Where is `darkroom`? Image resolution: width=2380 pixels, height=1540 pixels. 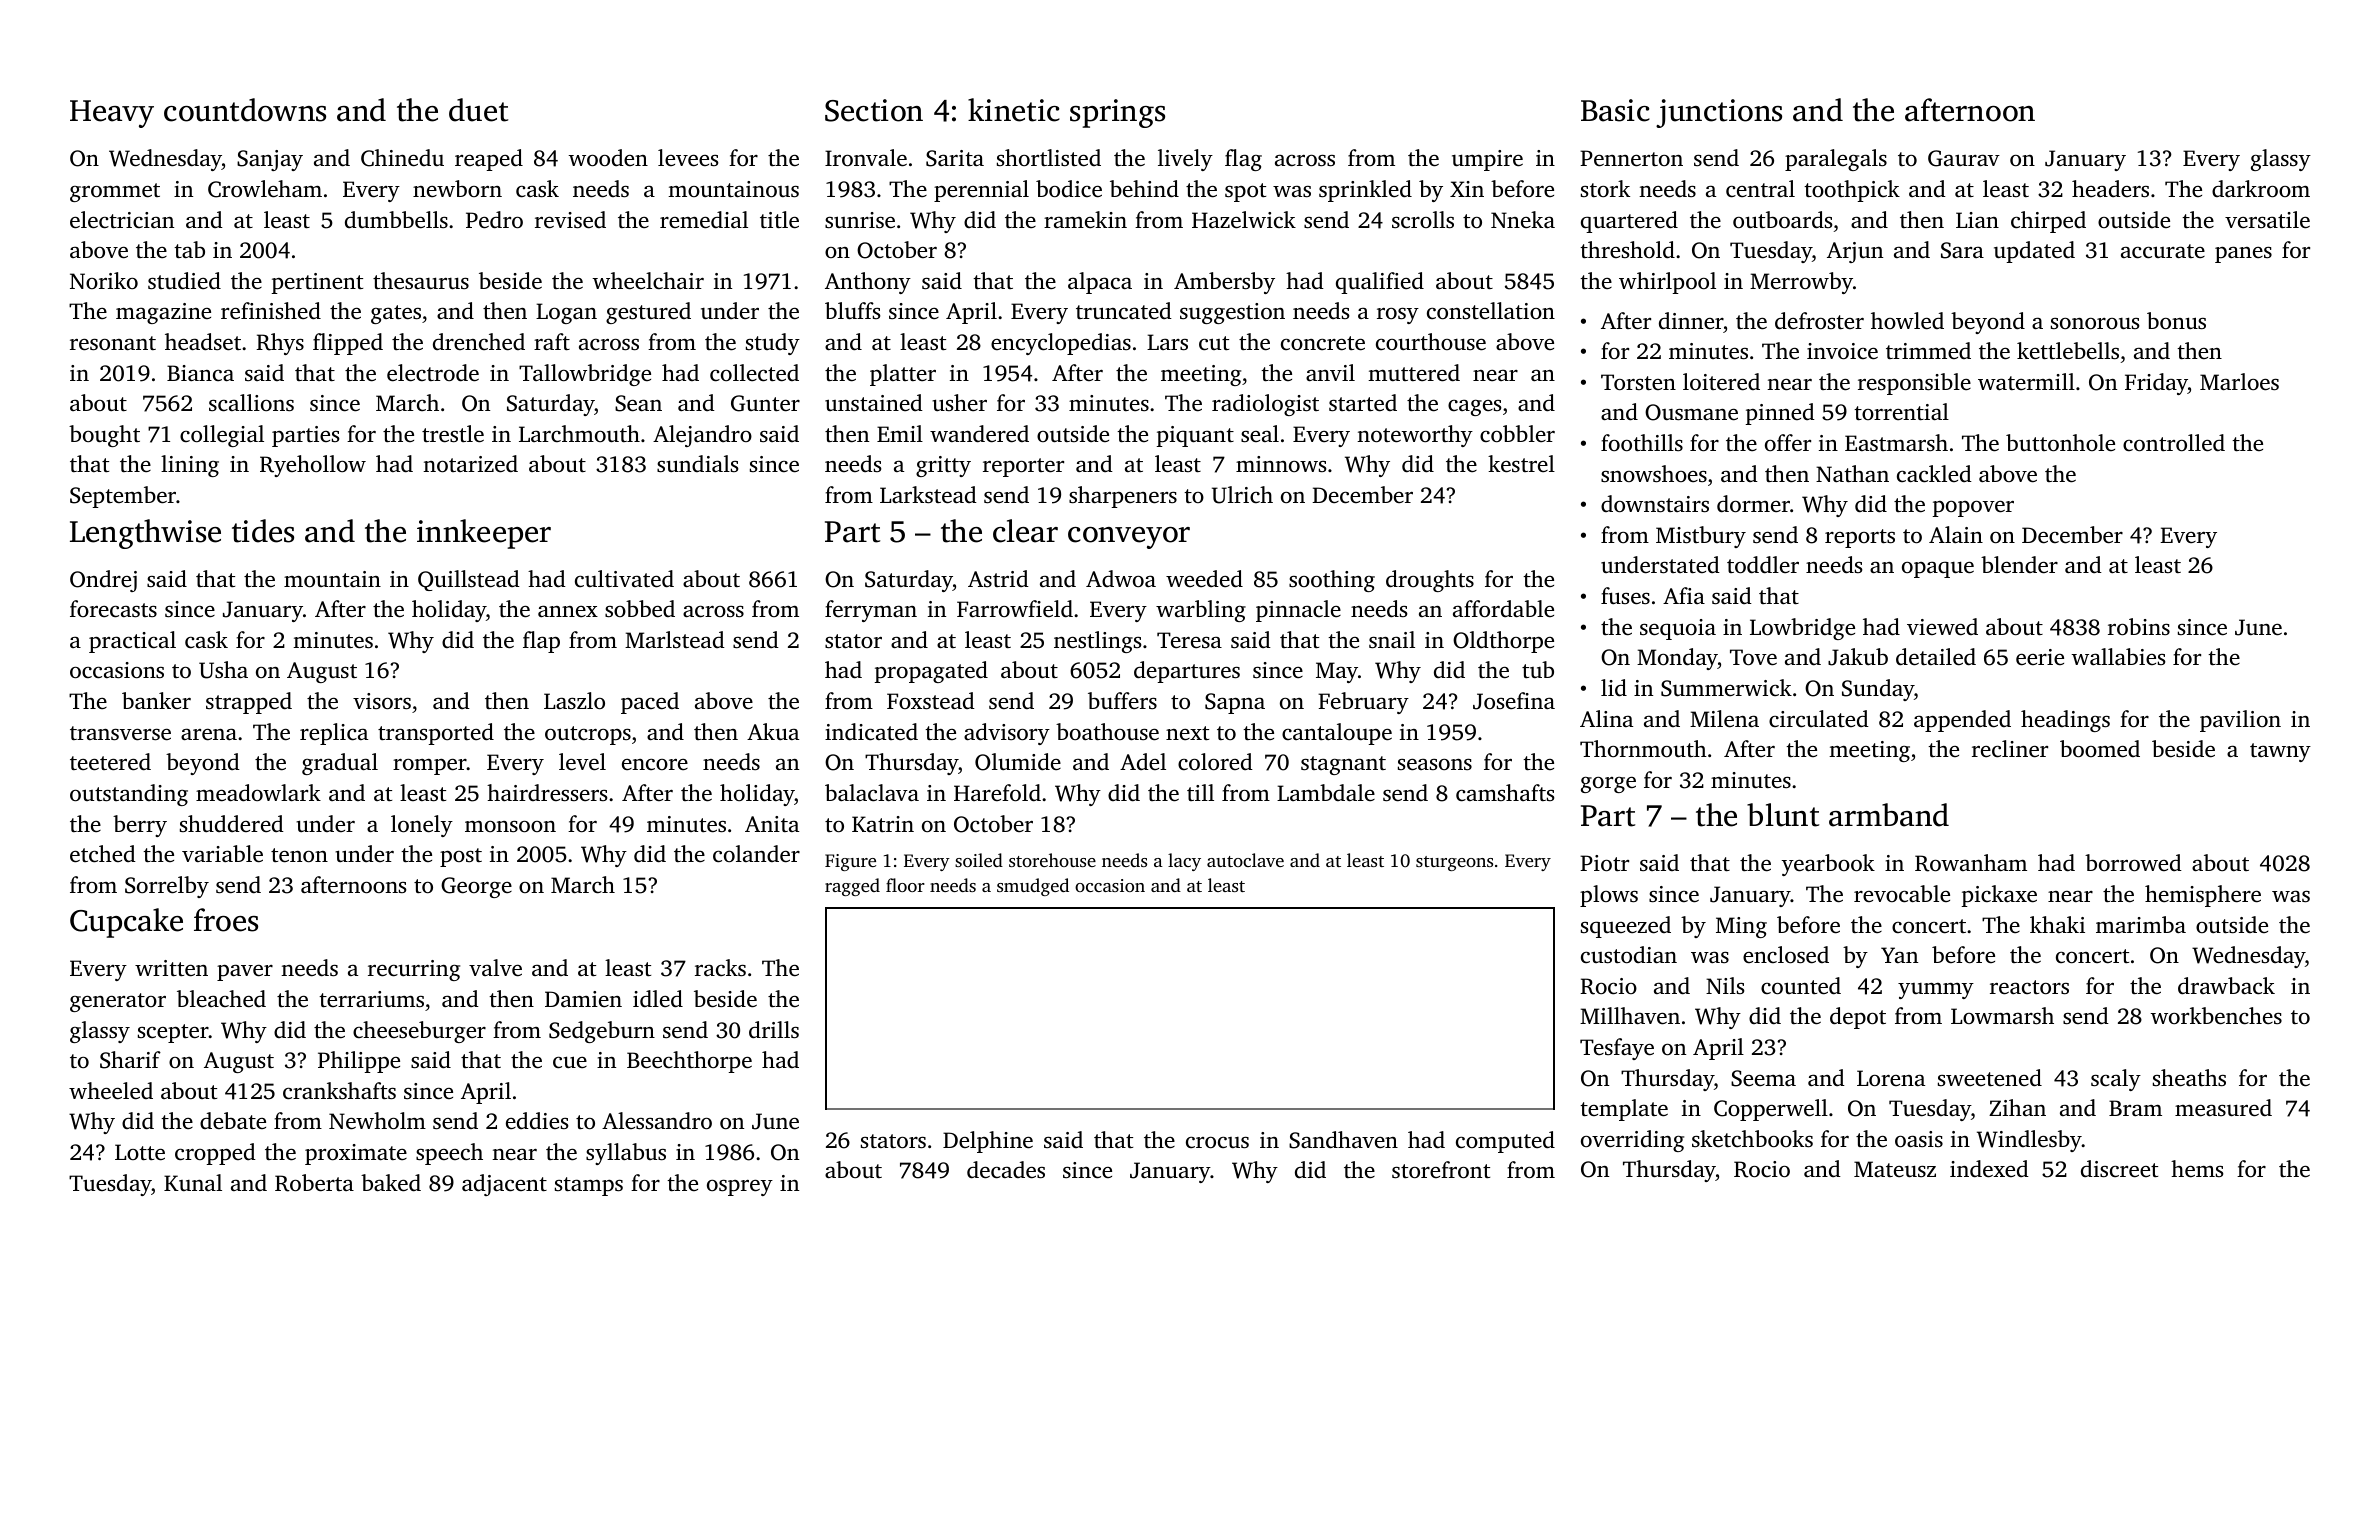 darkroom is located at coordinates (2261, 189).
